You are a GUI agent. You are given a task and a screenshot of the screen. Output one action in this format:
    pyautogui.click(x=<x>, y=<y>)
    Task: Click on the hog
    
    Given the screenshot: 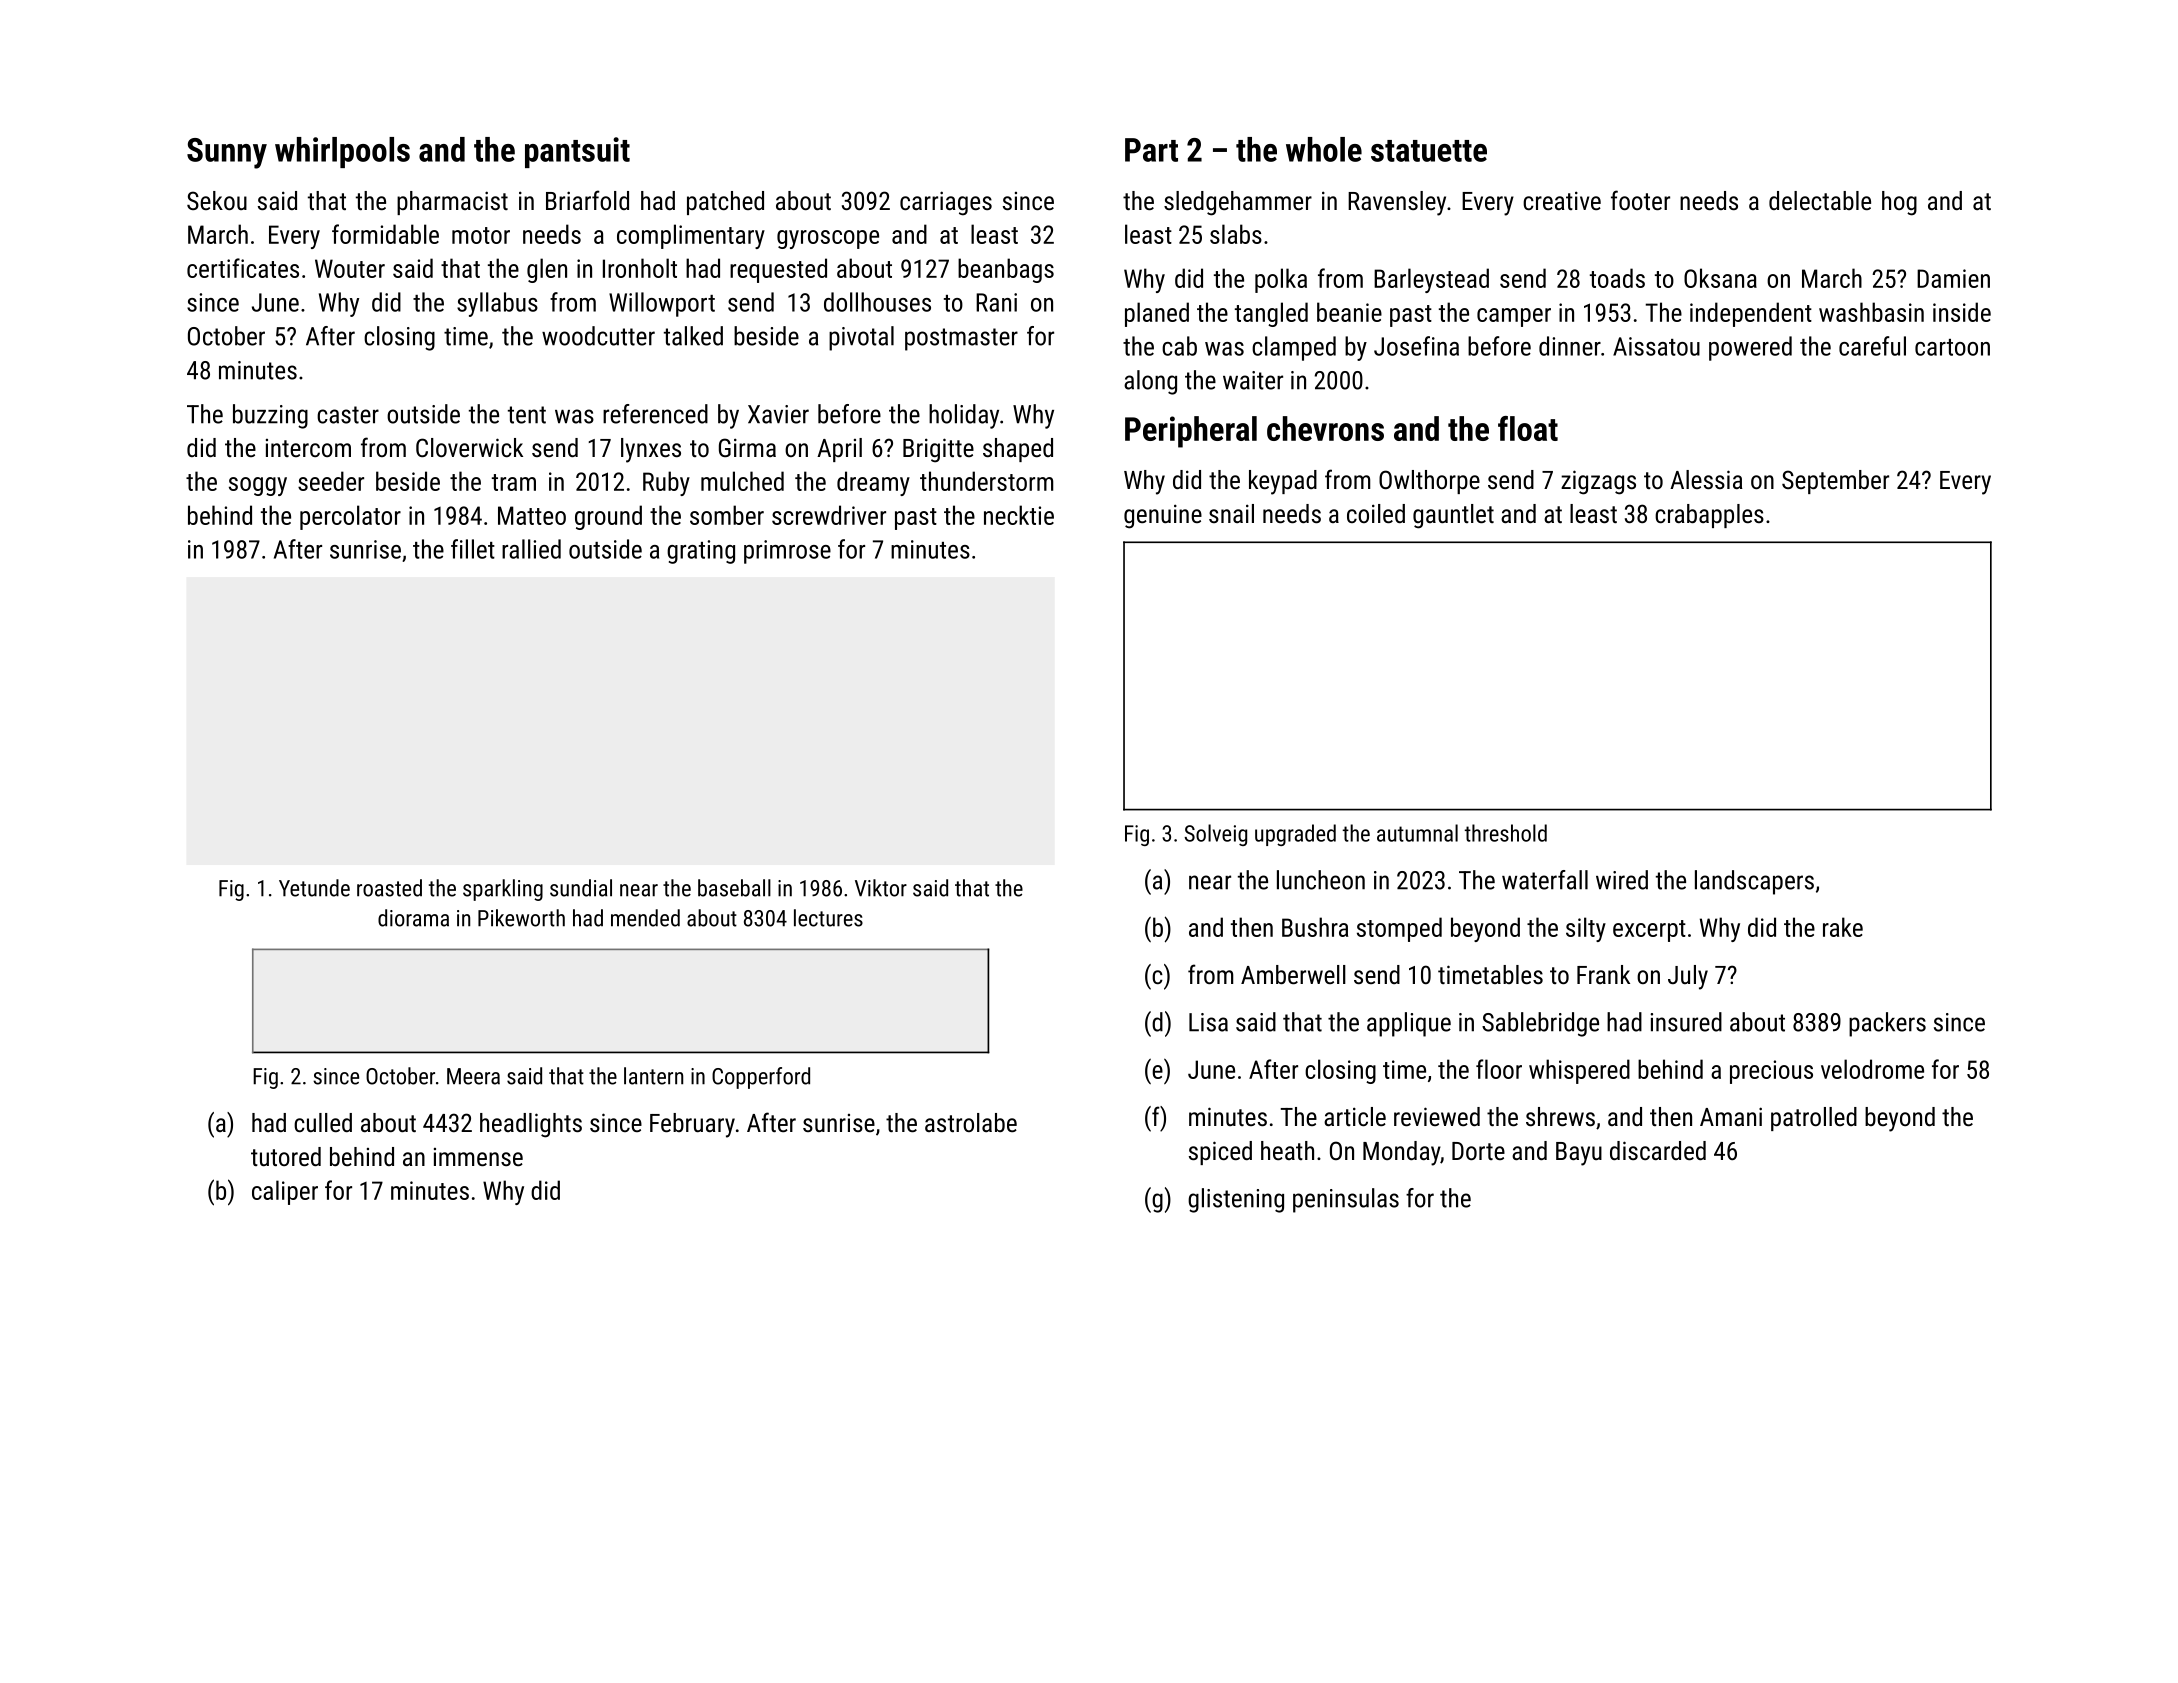 What is the action you would take?
    pyautogui.click(x=1899, y=203)
